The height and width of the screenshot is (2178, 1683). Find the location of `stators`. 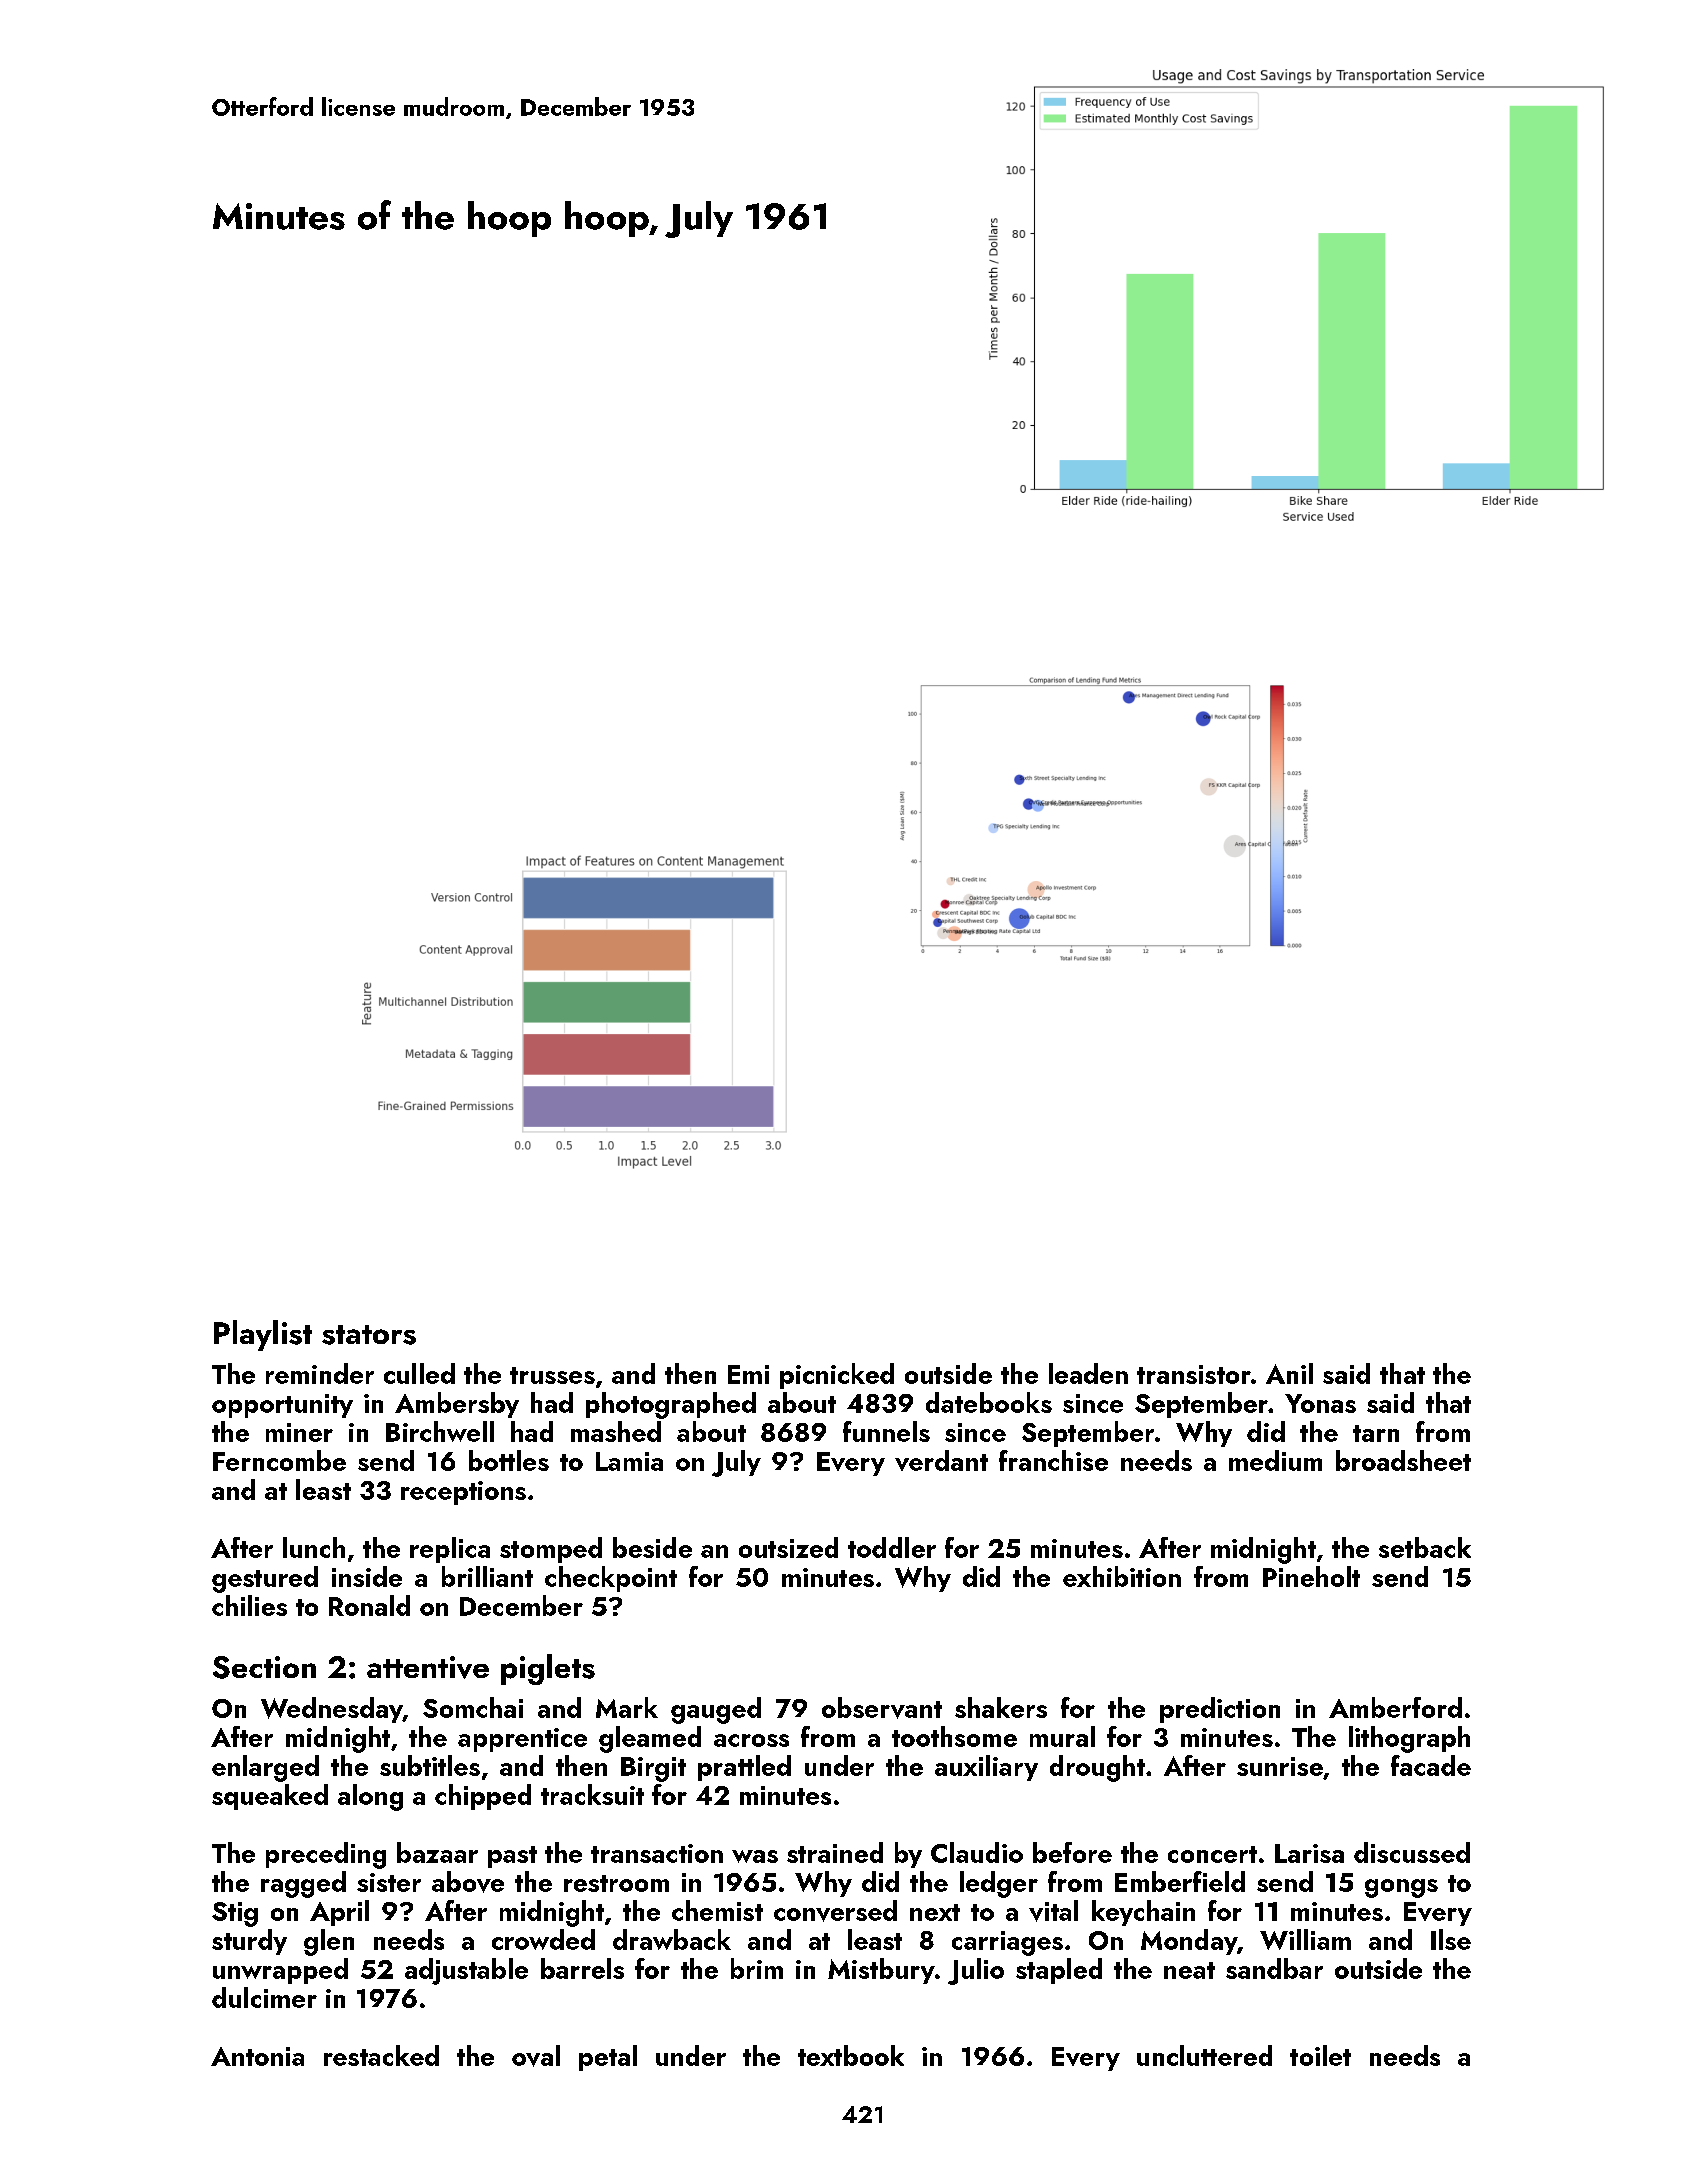

stators is located at coordinates (369, 1335).
